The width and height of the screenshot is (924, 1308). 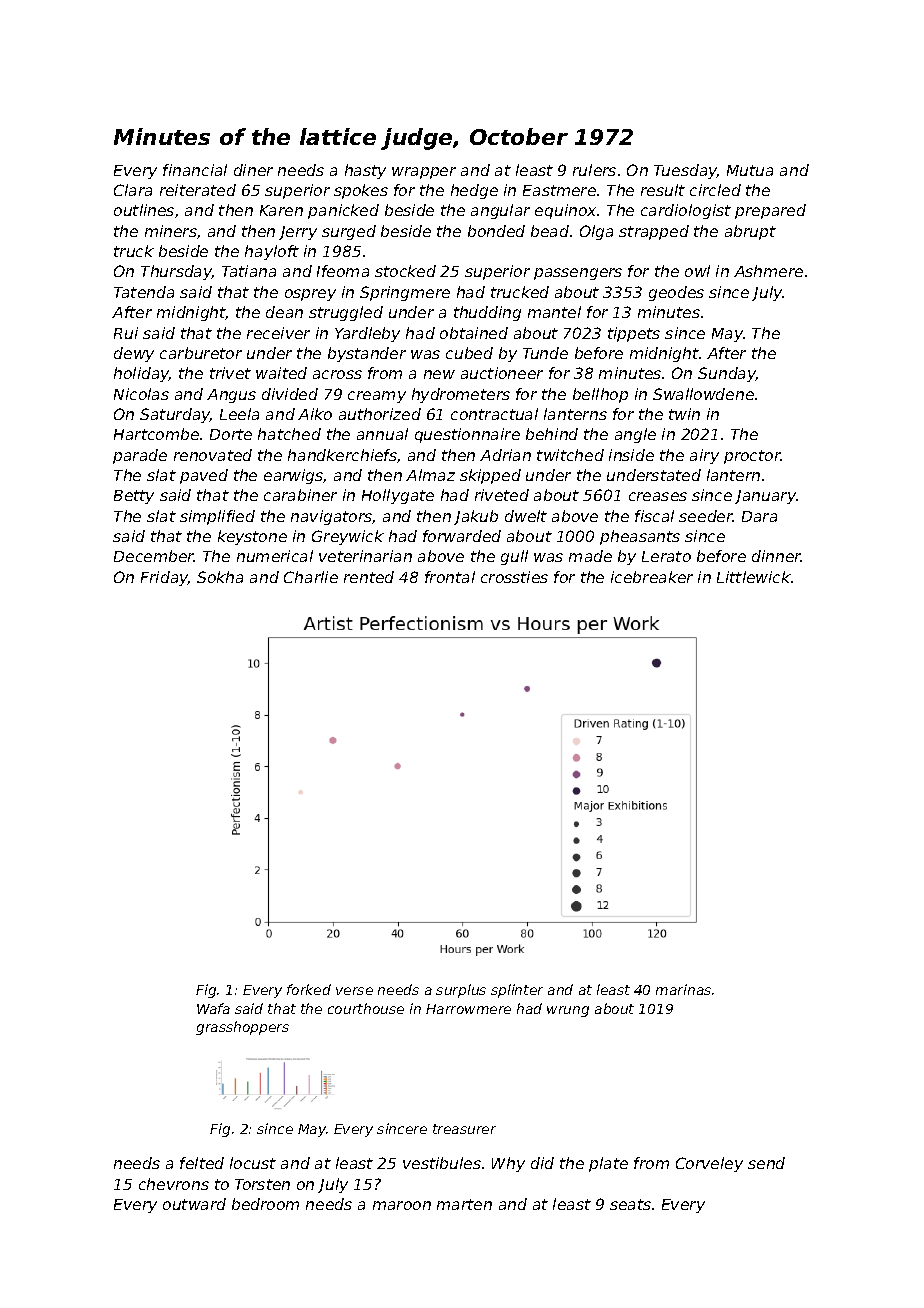 I want to click on Mutua, so click(x=750, y=170).
